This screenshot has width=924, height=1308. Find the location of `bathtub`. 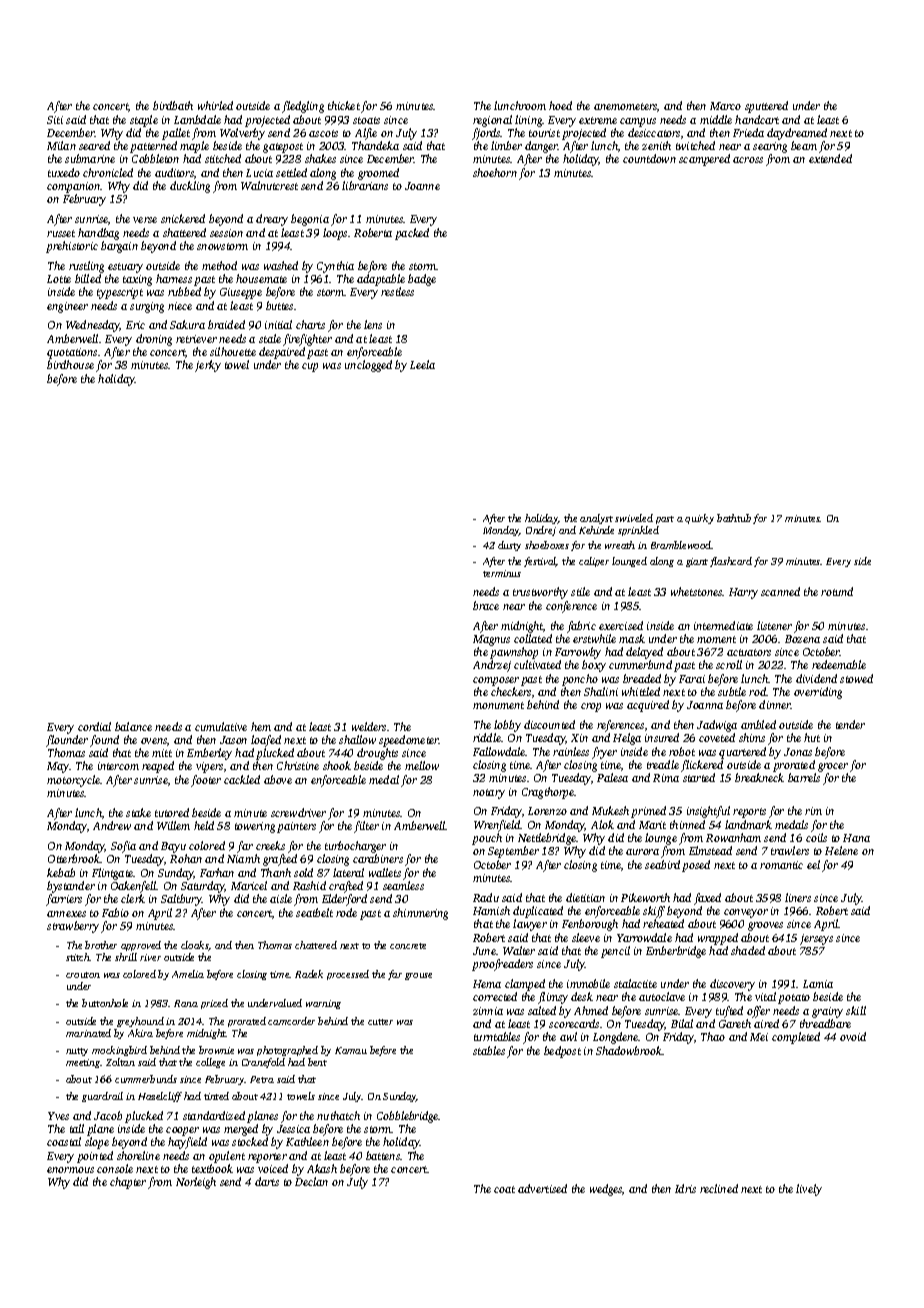

bathtub is located at coordinates (734, 518).
